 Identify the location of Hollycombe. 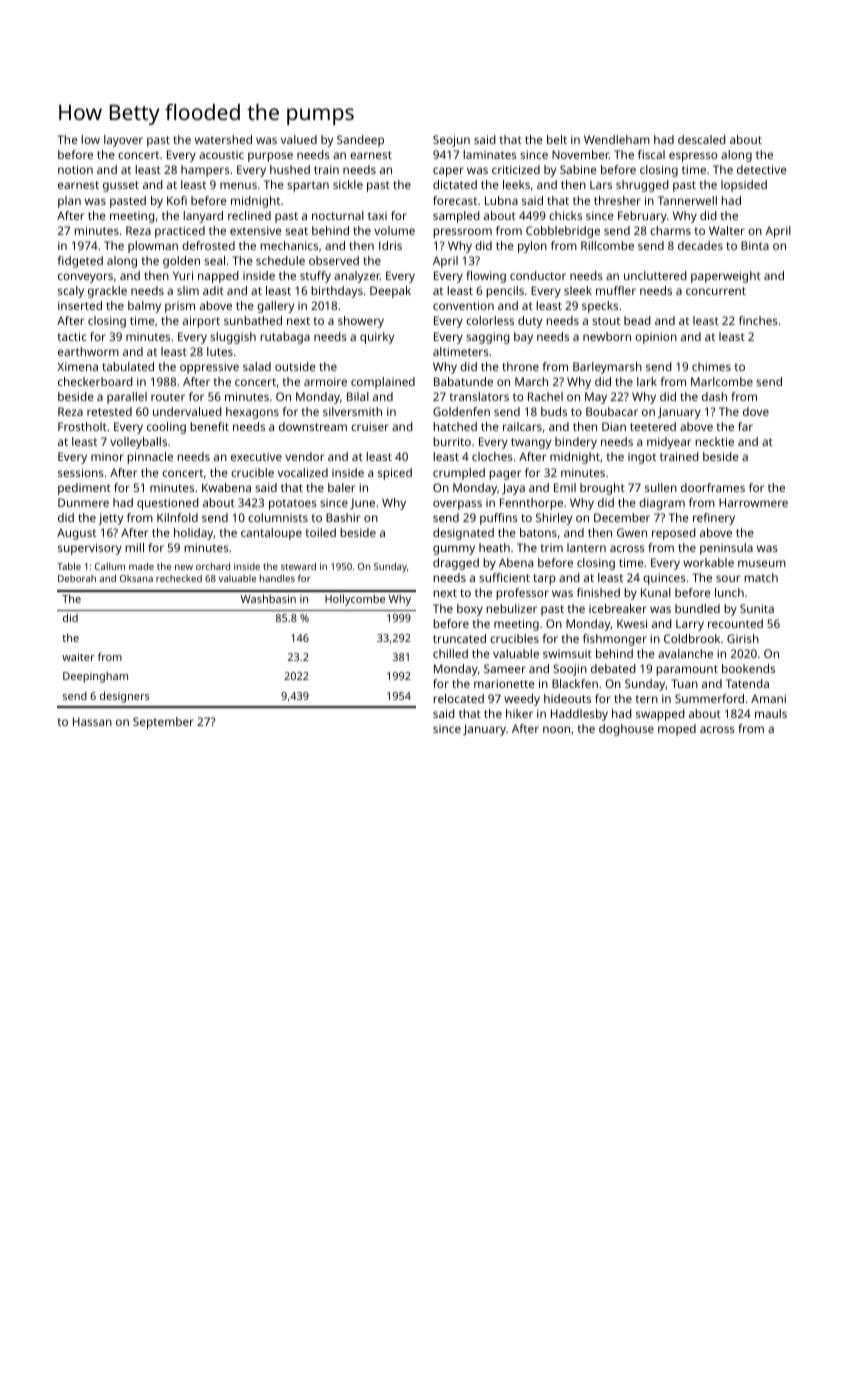
(355, 600).
